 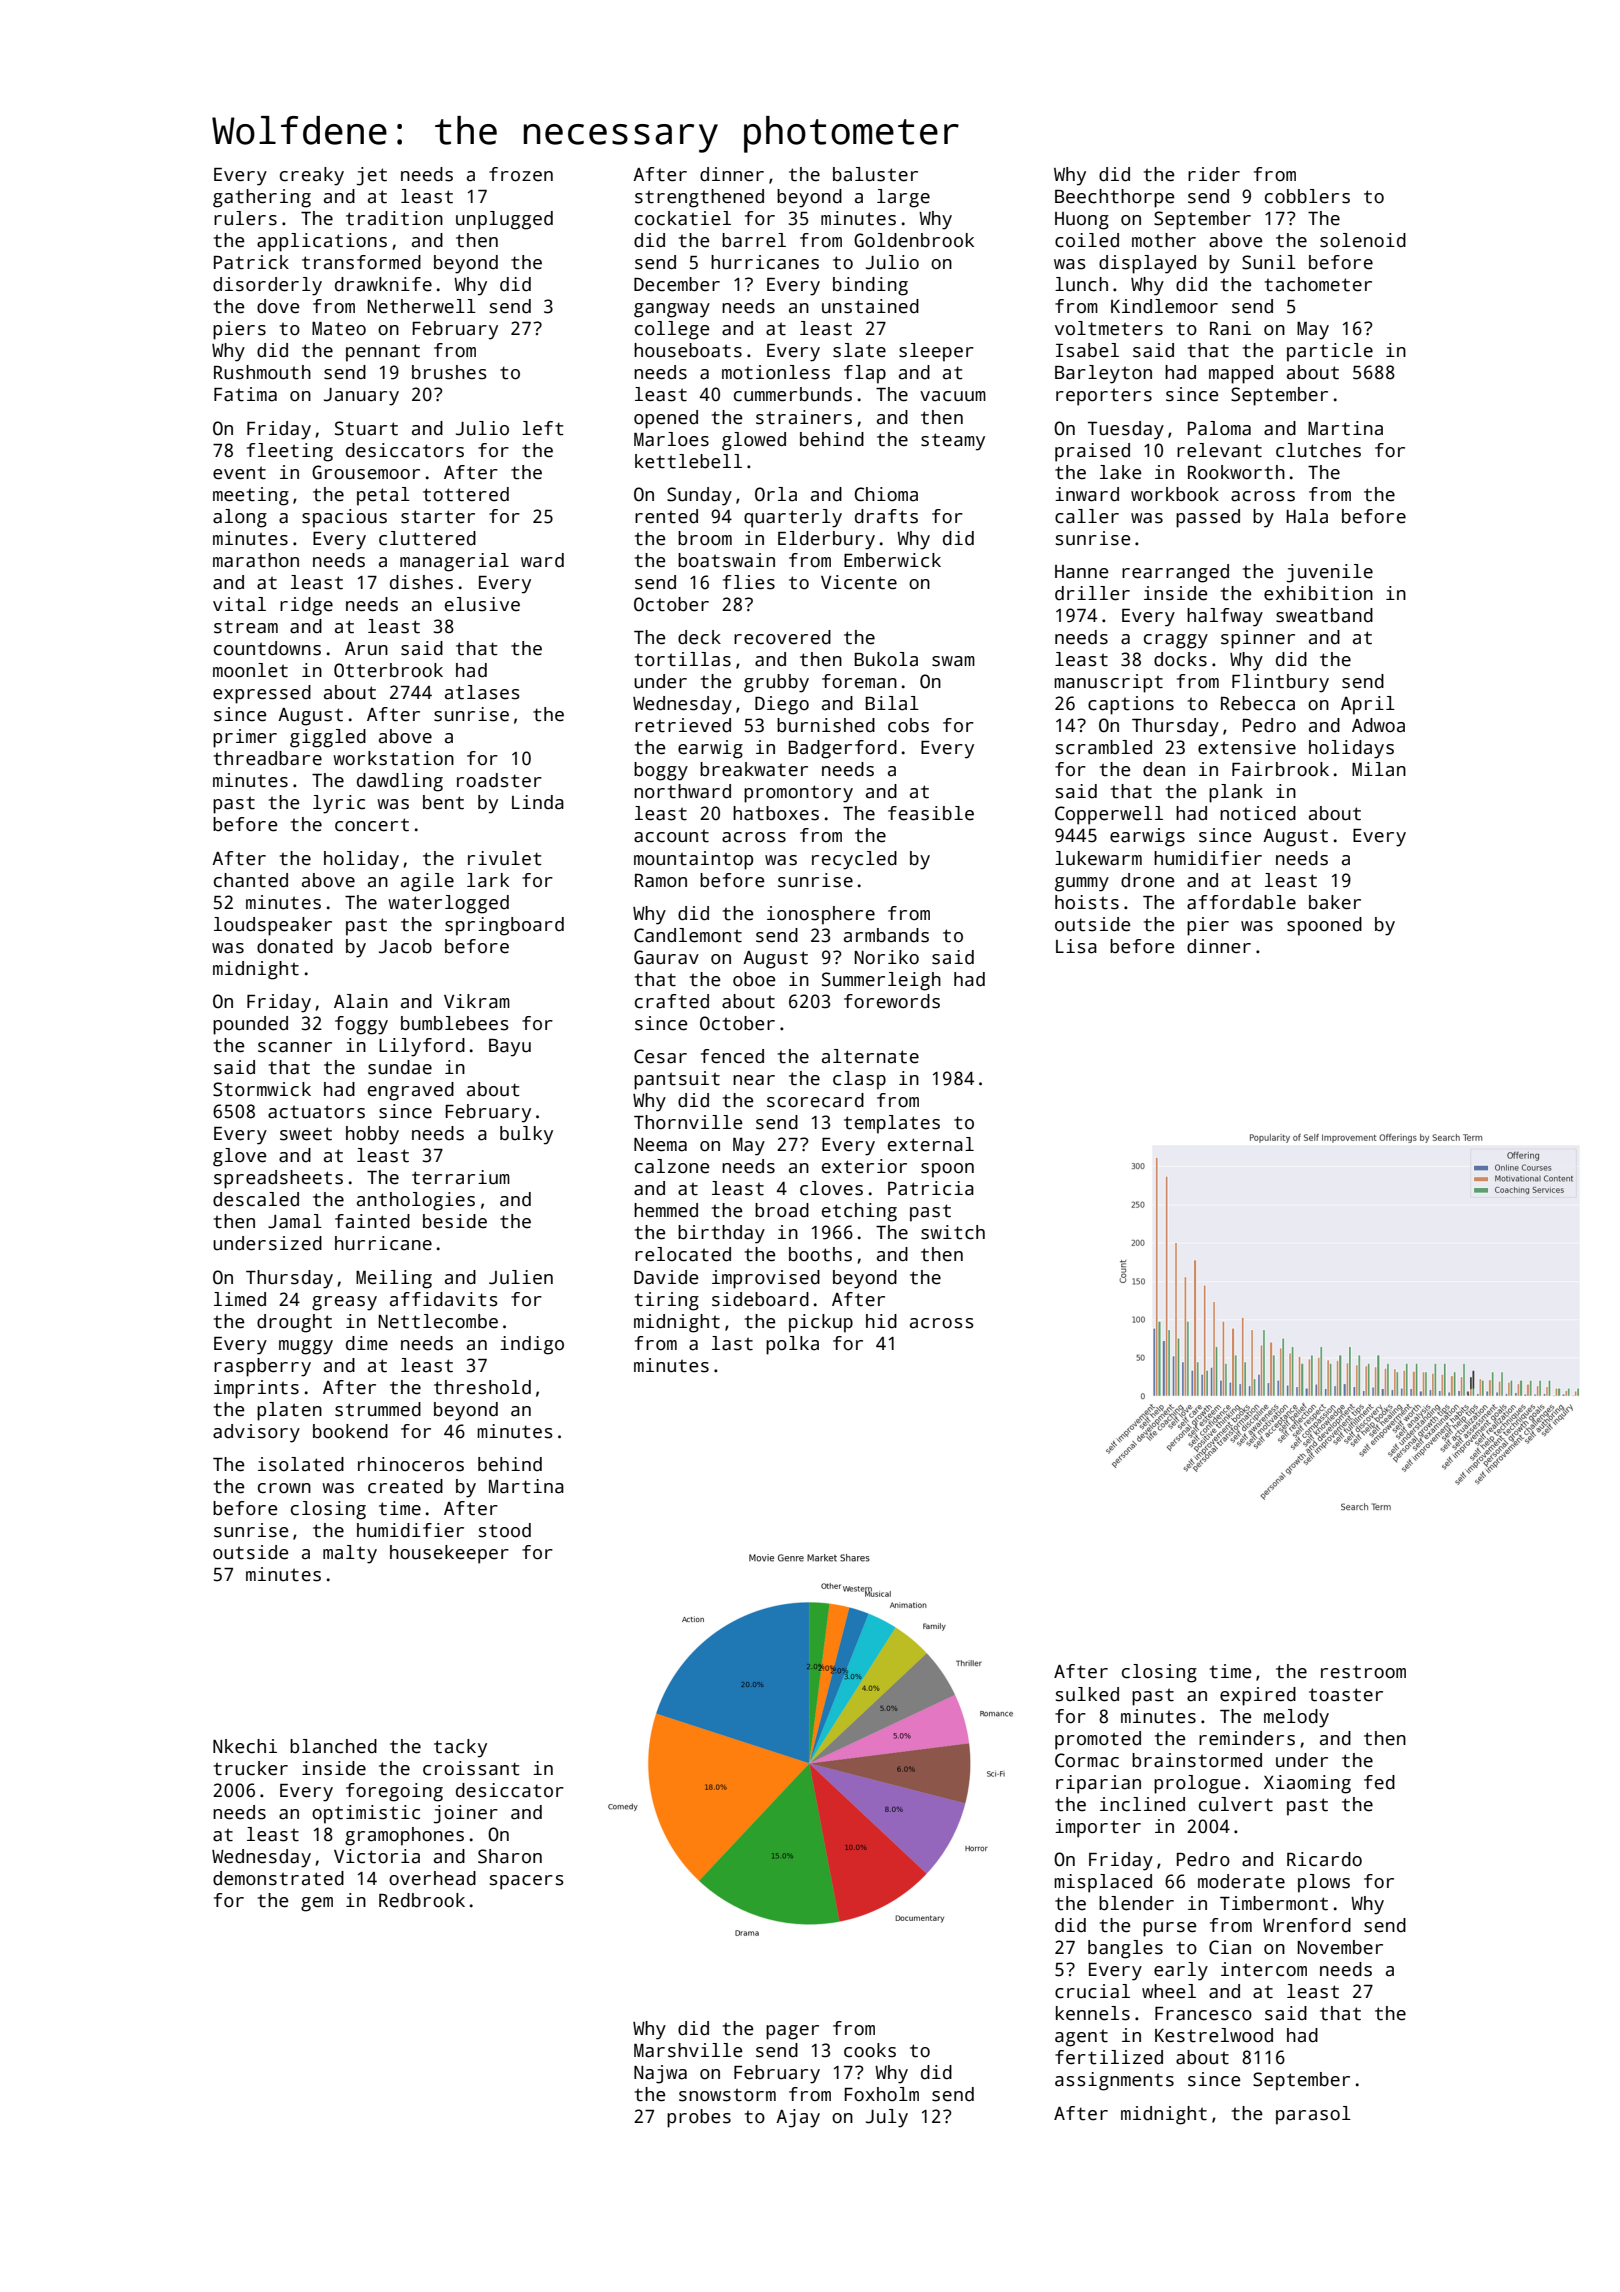 What do you see at coordinates (1335, 902) in the document?
I see `baker` at bounding box center [1335, 902].
